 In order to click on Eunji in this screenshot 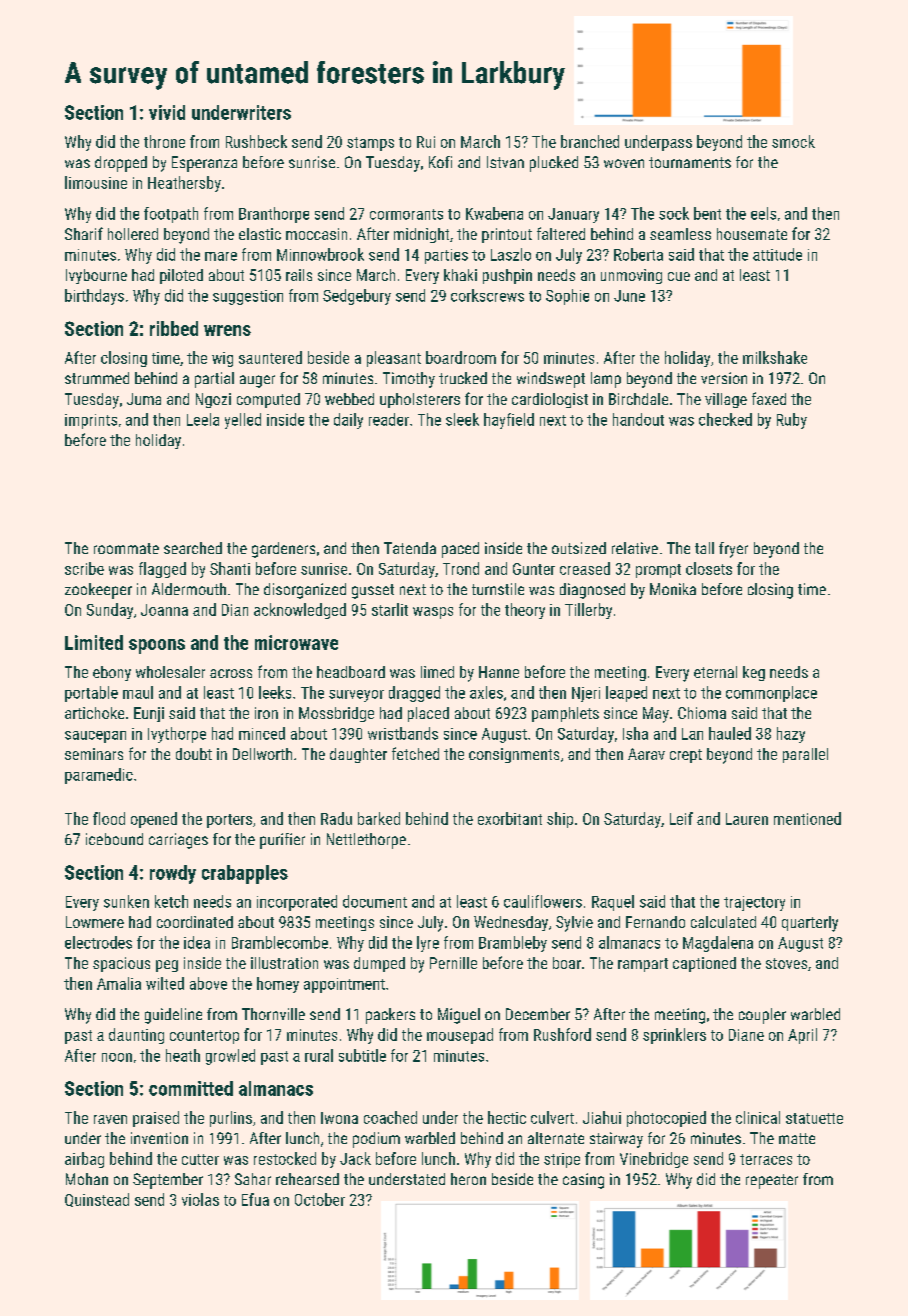, I will do `click(149, 714)`.
